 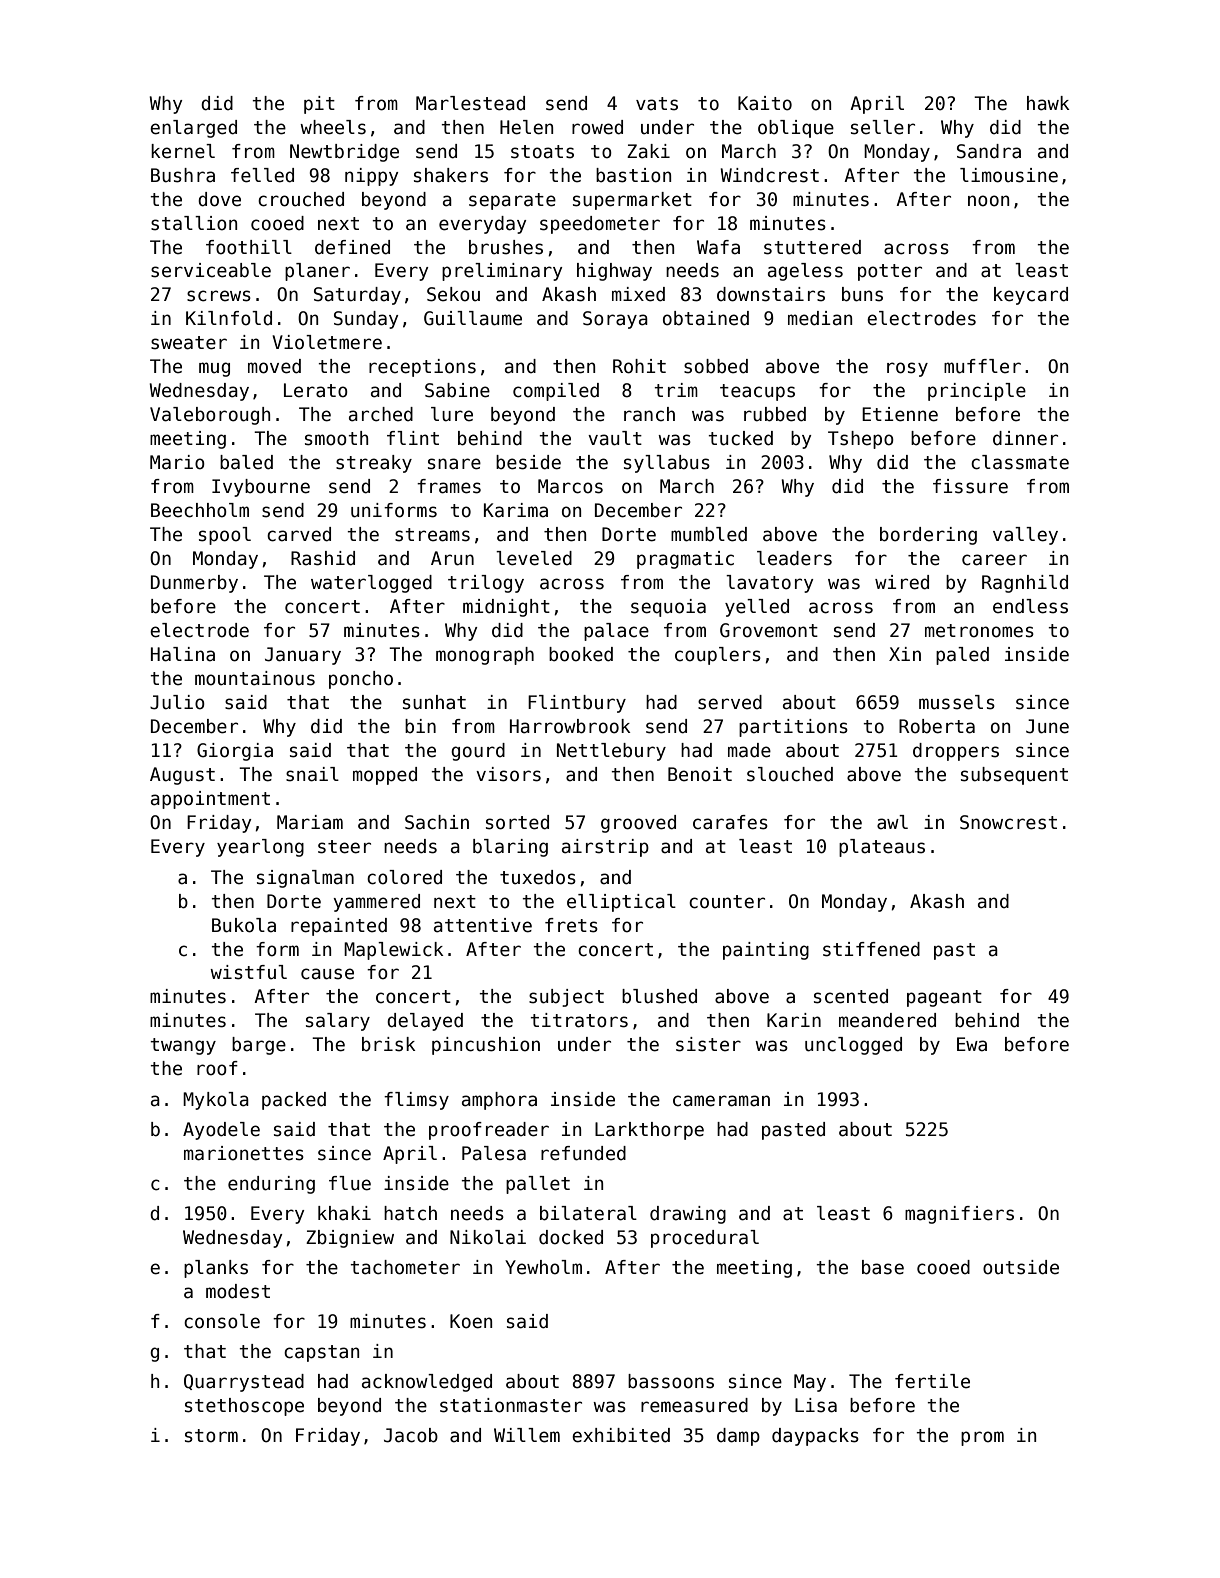 I want to click on monograph, so click(x=485, y=656).
